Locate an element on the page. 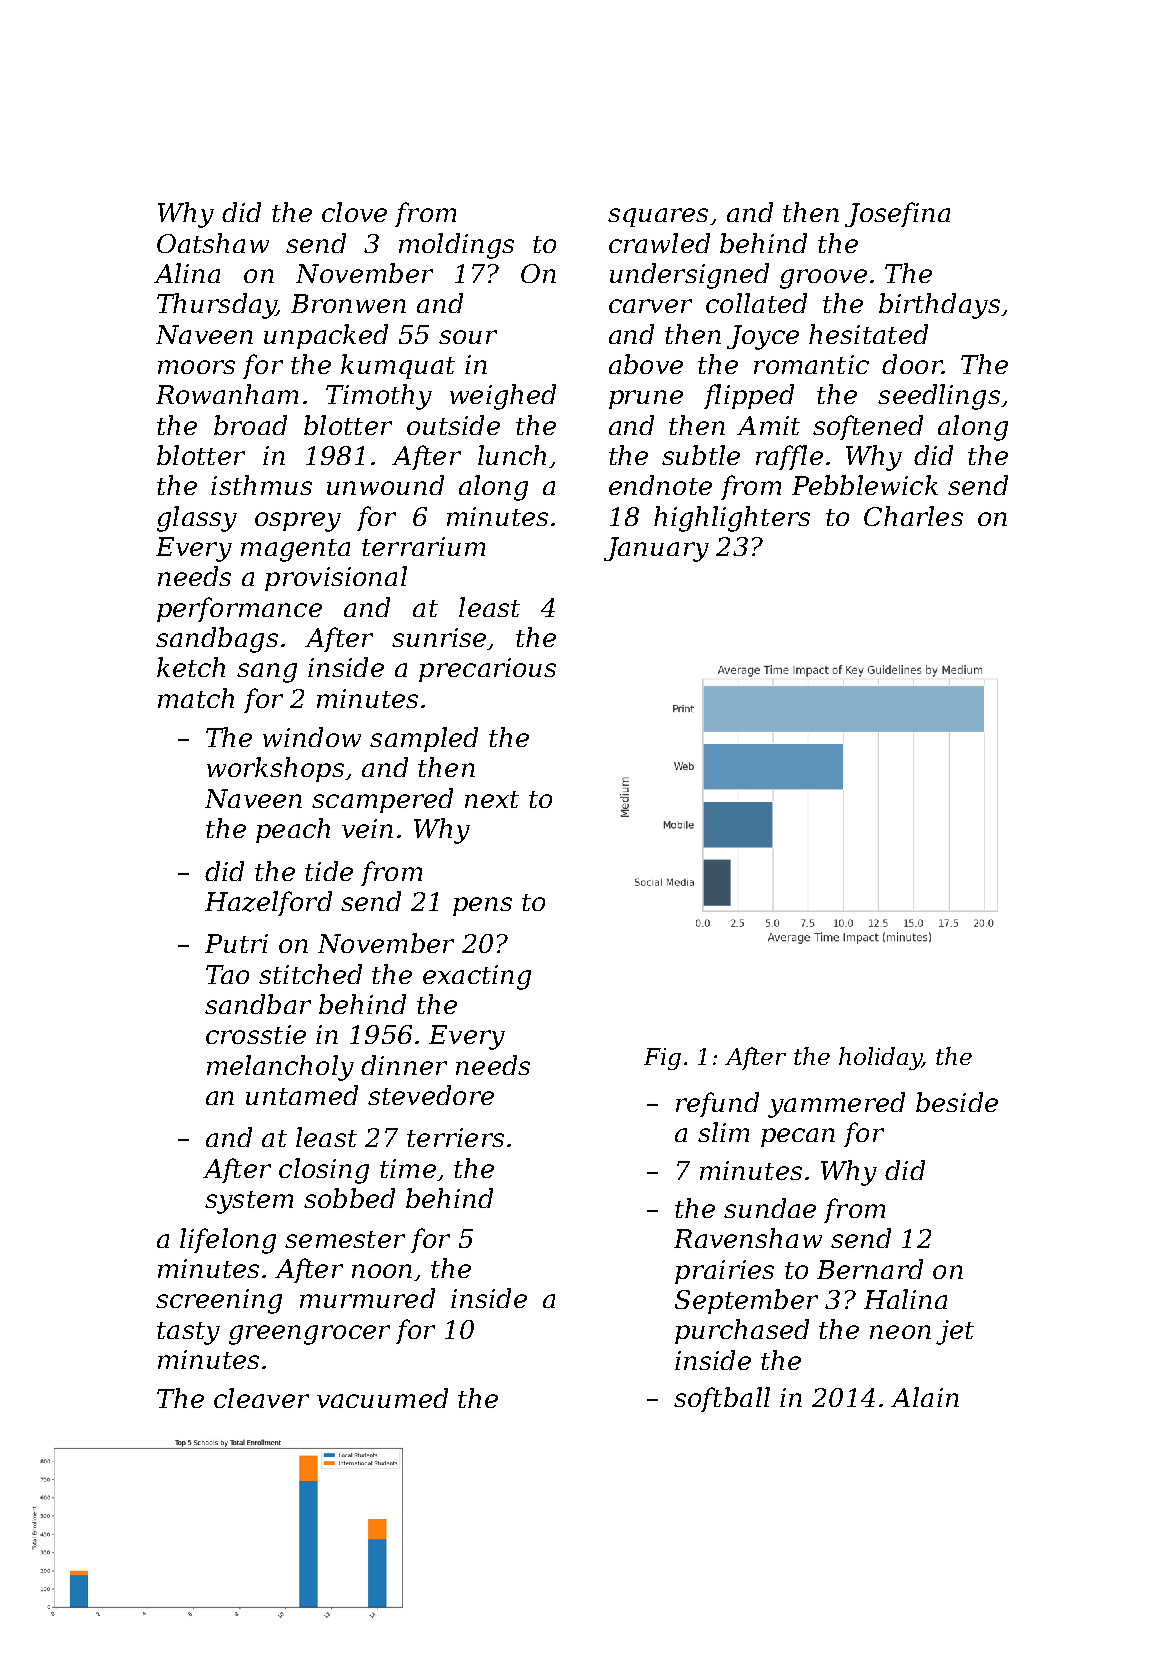 The width and height of the document is (1165, 1654). Oatshaw is located at coordinates (213, 243).
